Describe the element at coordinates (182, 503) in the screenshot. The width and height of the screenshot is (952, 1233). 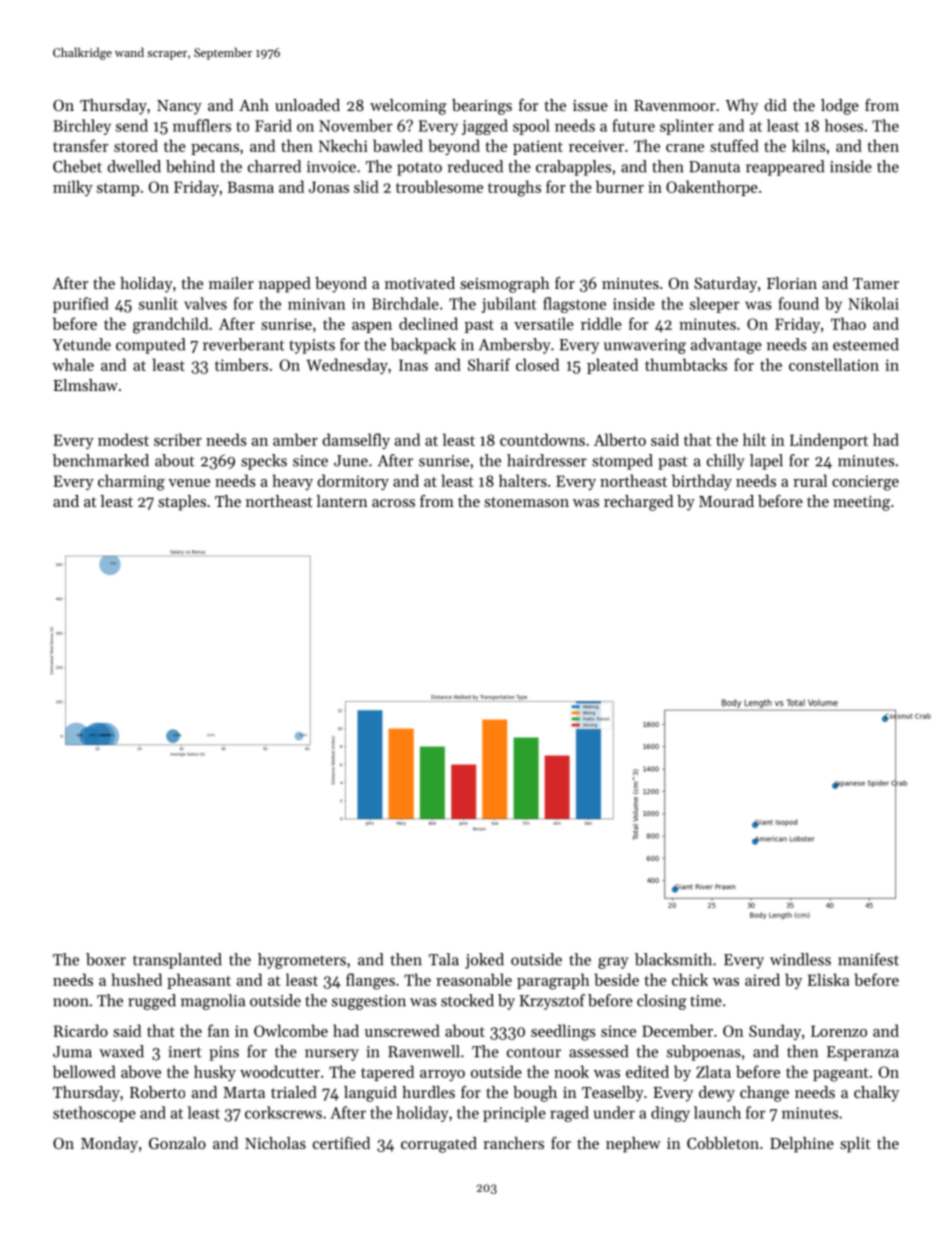
I see `staples` at that location.
